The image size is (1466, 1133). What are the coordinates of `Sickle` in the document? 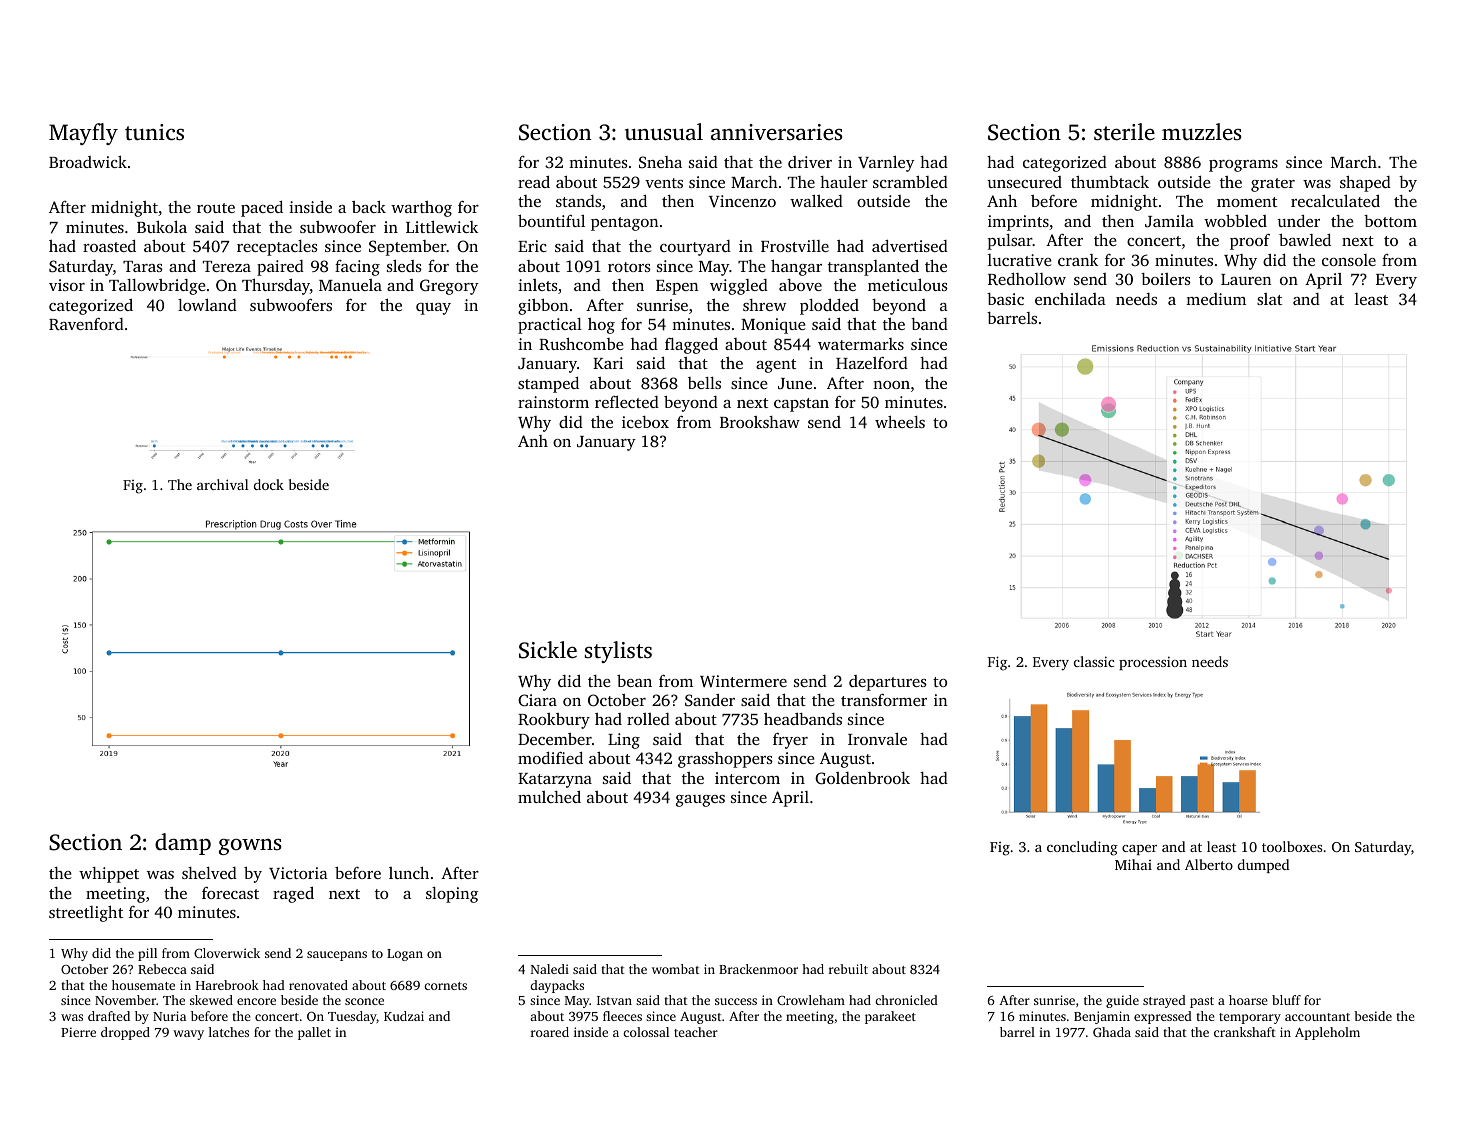 It's located at (548, 650).
